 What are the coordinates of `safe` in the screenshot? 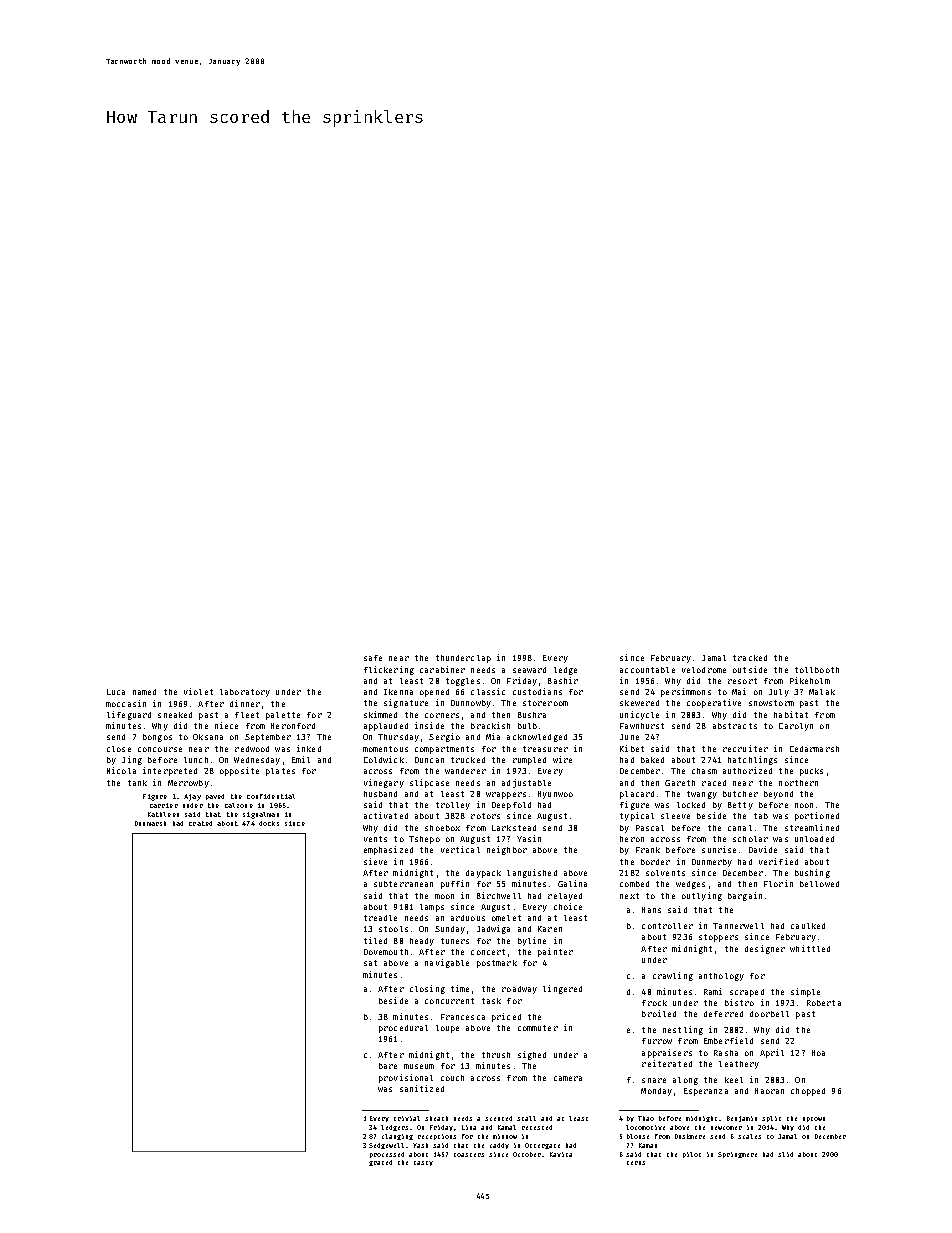 It's located at (373, 658).
